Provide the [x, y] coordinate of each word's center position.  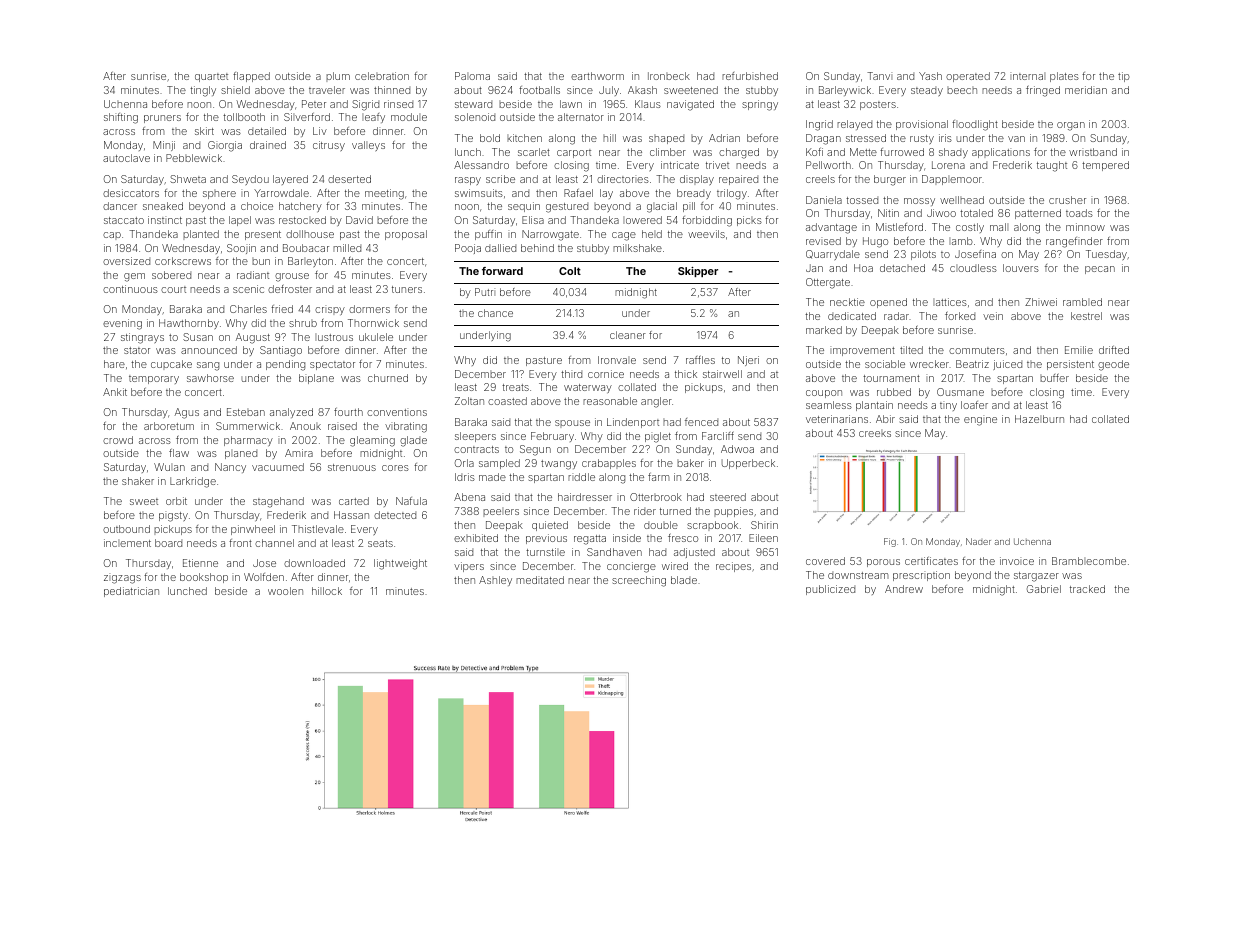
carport [574, 153]
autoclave [126, 158]
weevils [706, 234]
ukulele [376, 337]
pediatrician [131, 592]
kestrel [1086, 316]
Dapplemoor [952, 180]
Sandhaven [614, 552]
